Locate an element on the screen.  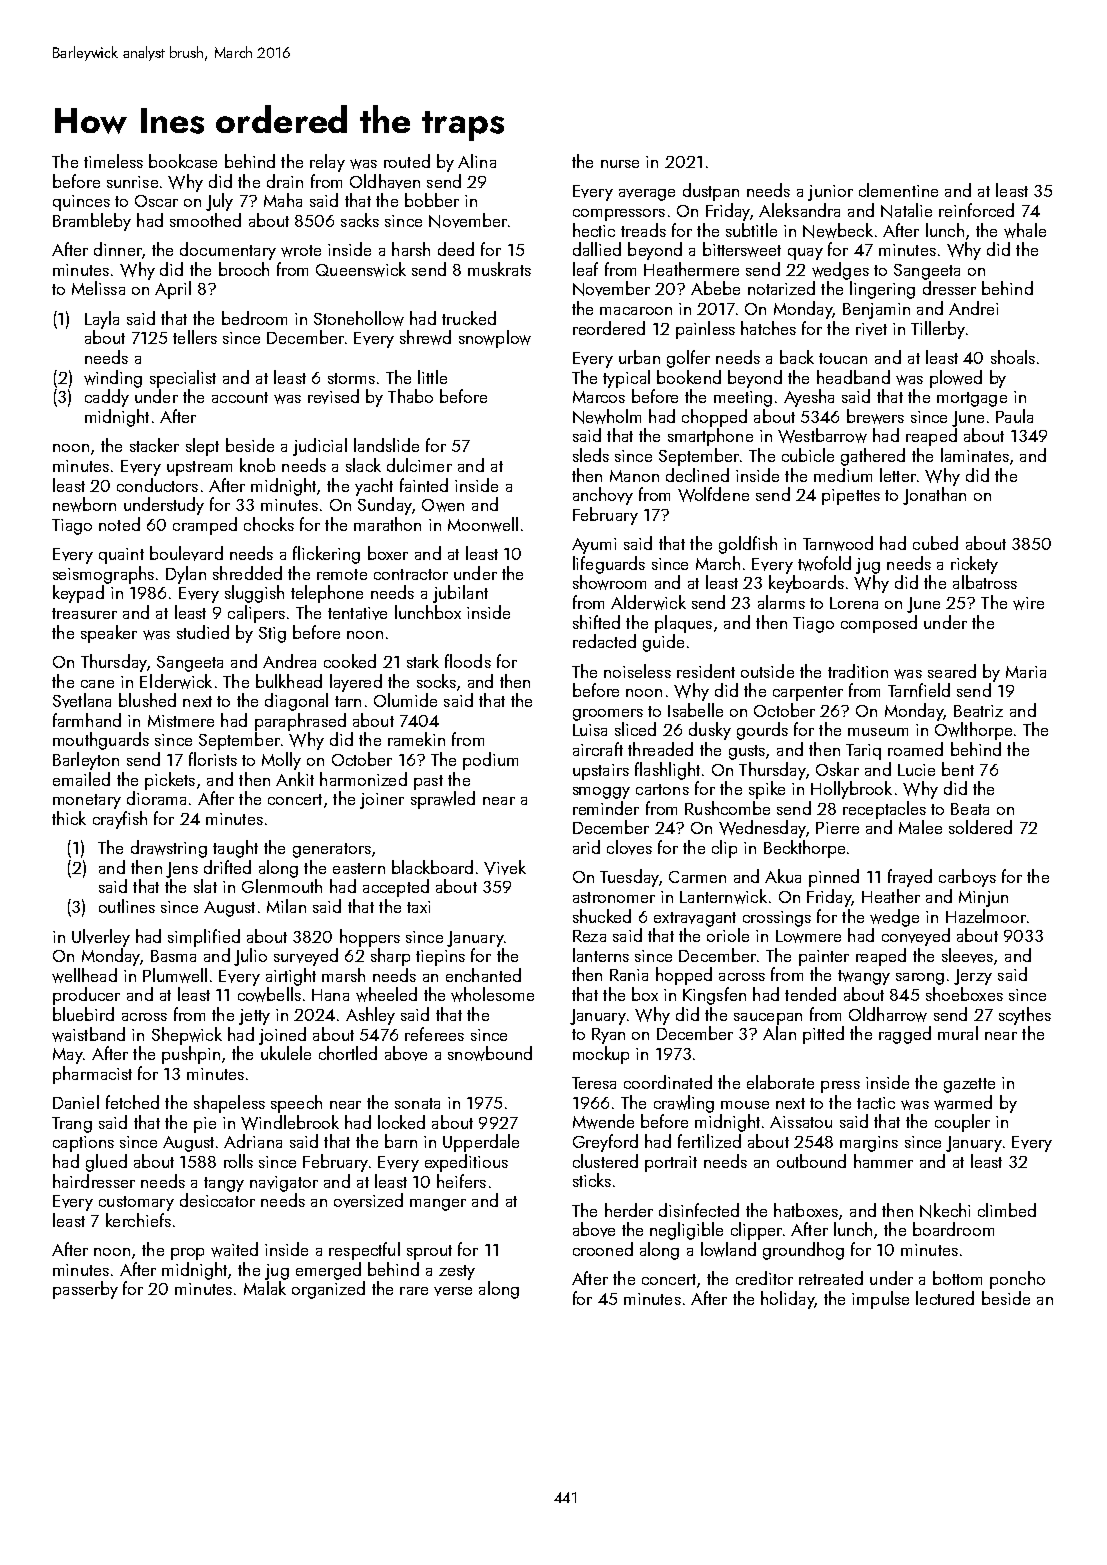
nurse is located at coordinates (620, 164).
